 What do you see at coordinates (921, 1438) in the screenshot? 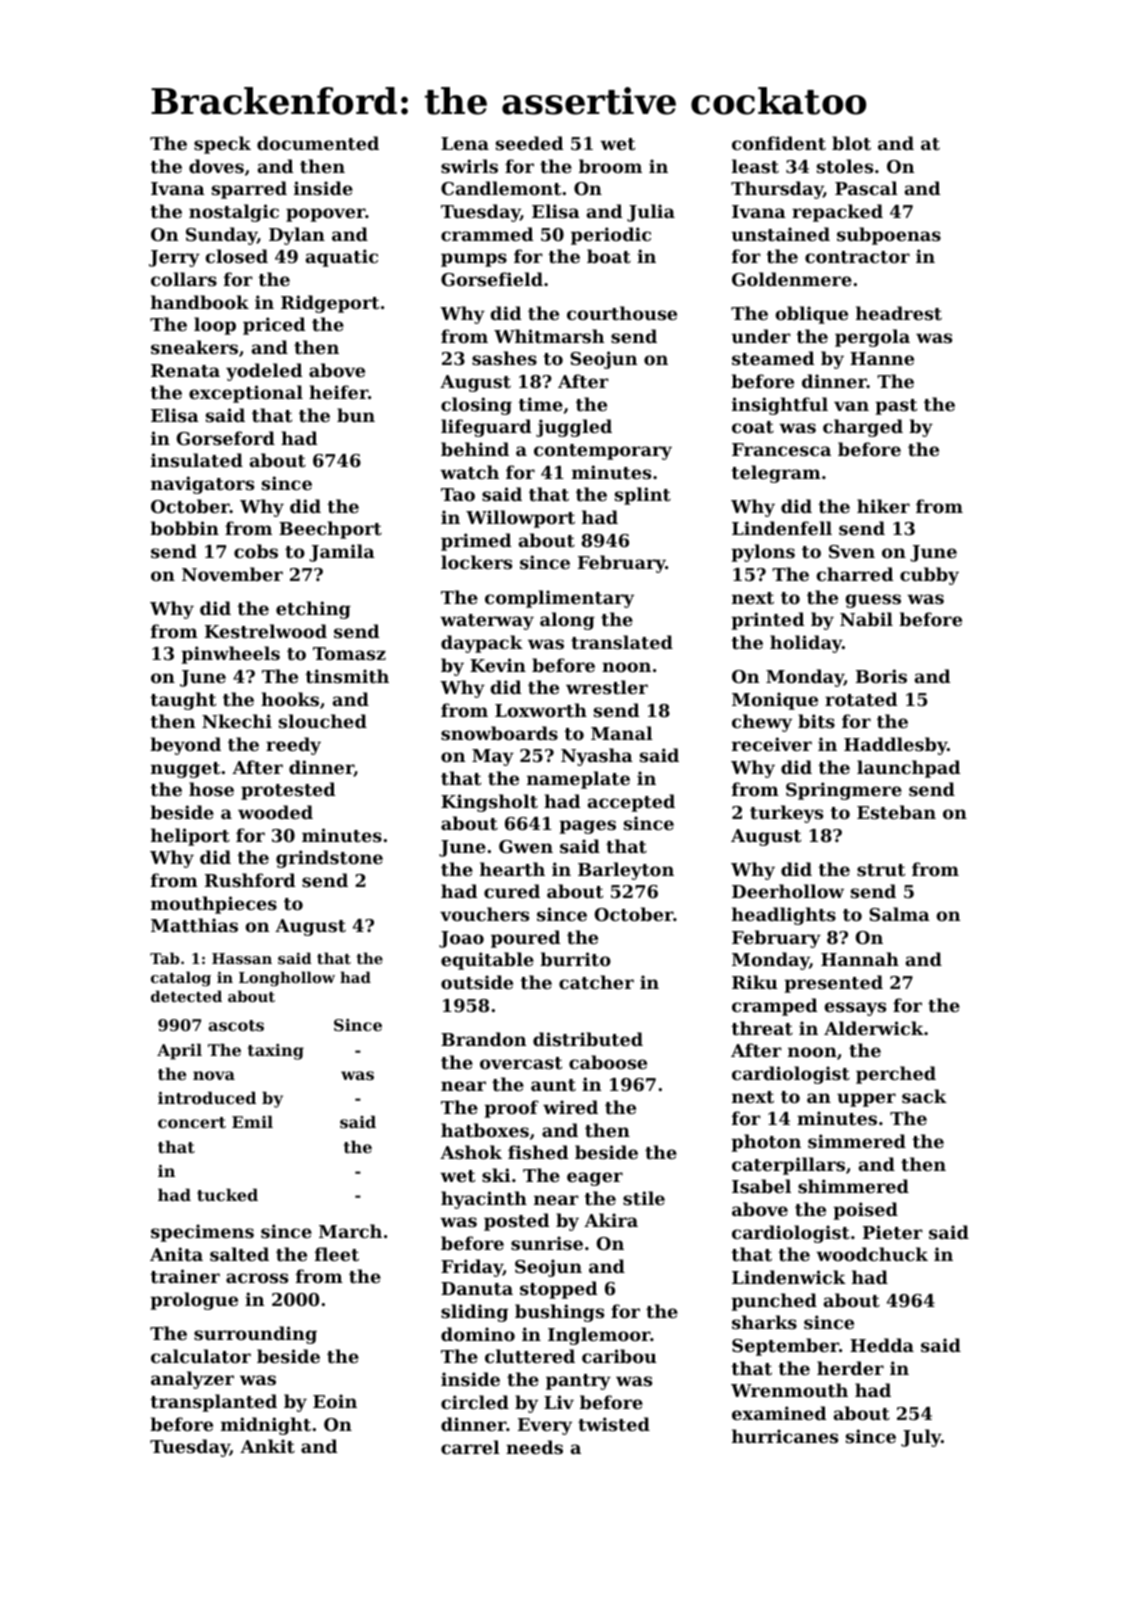
I see `July` at bounding box center [921, 1438].
